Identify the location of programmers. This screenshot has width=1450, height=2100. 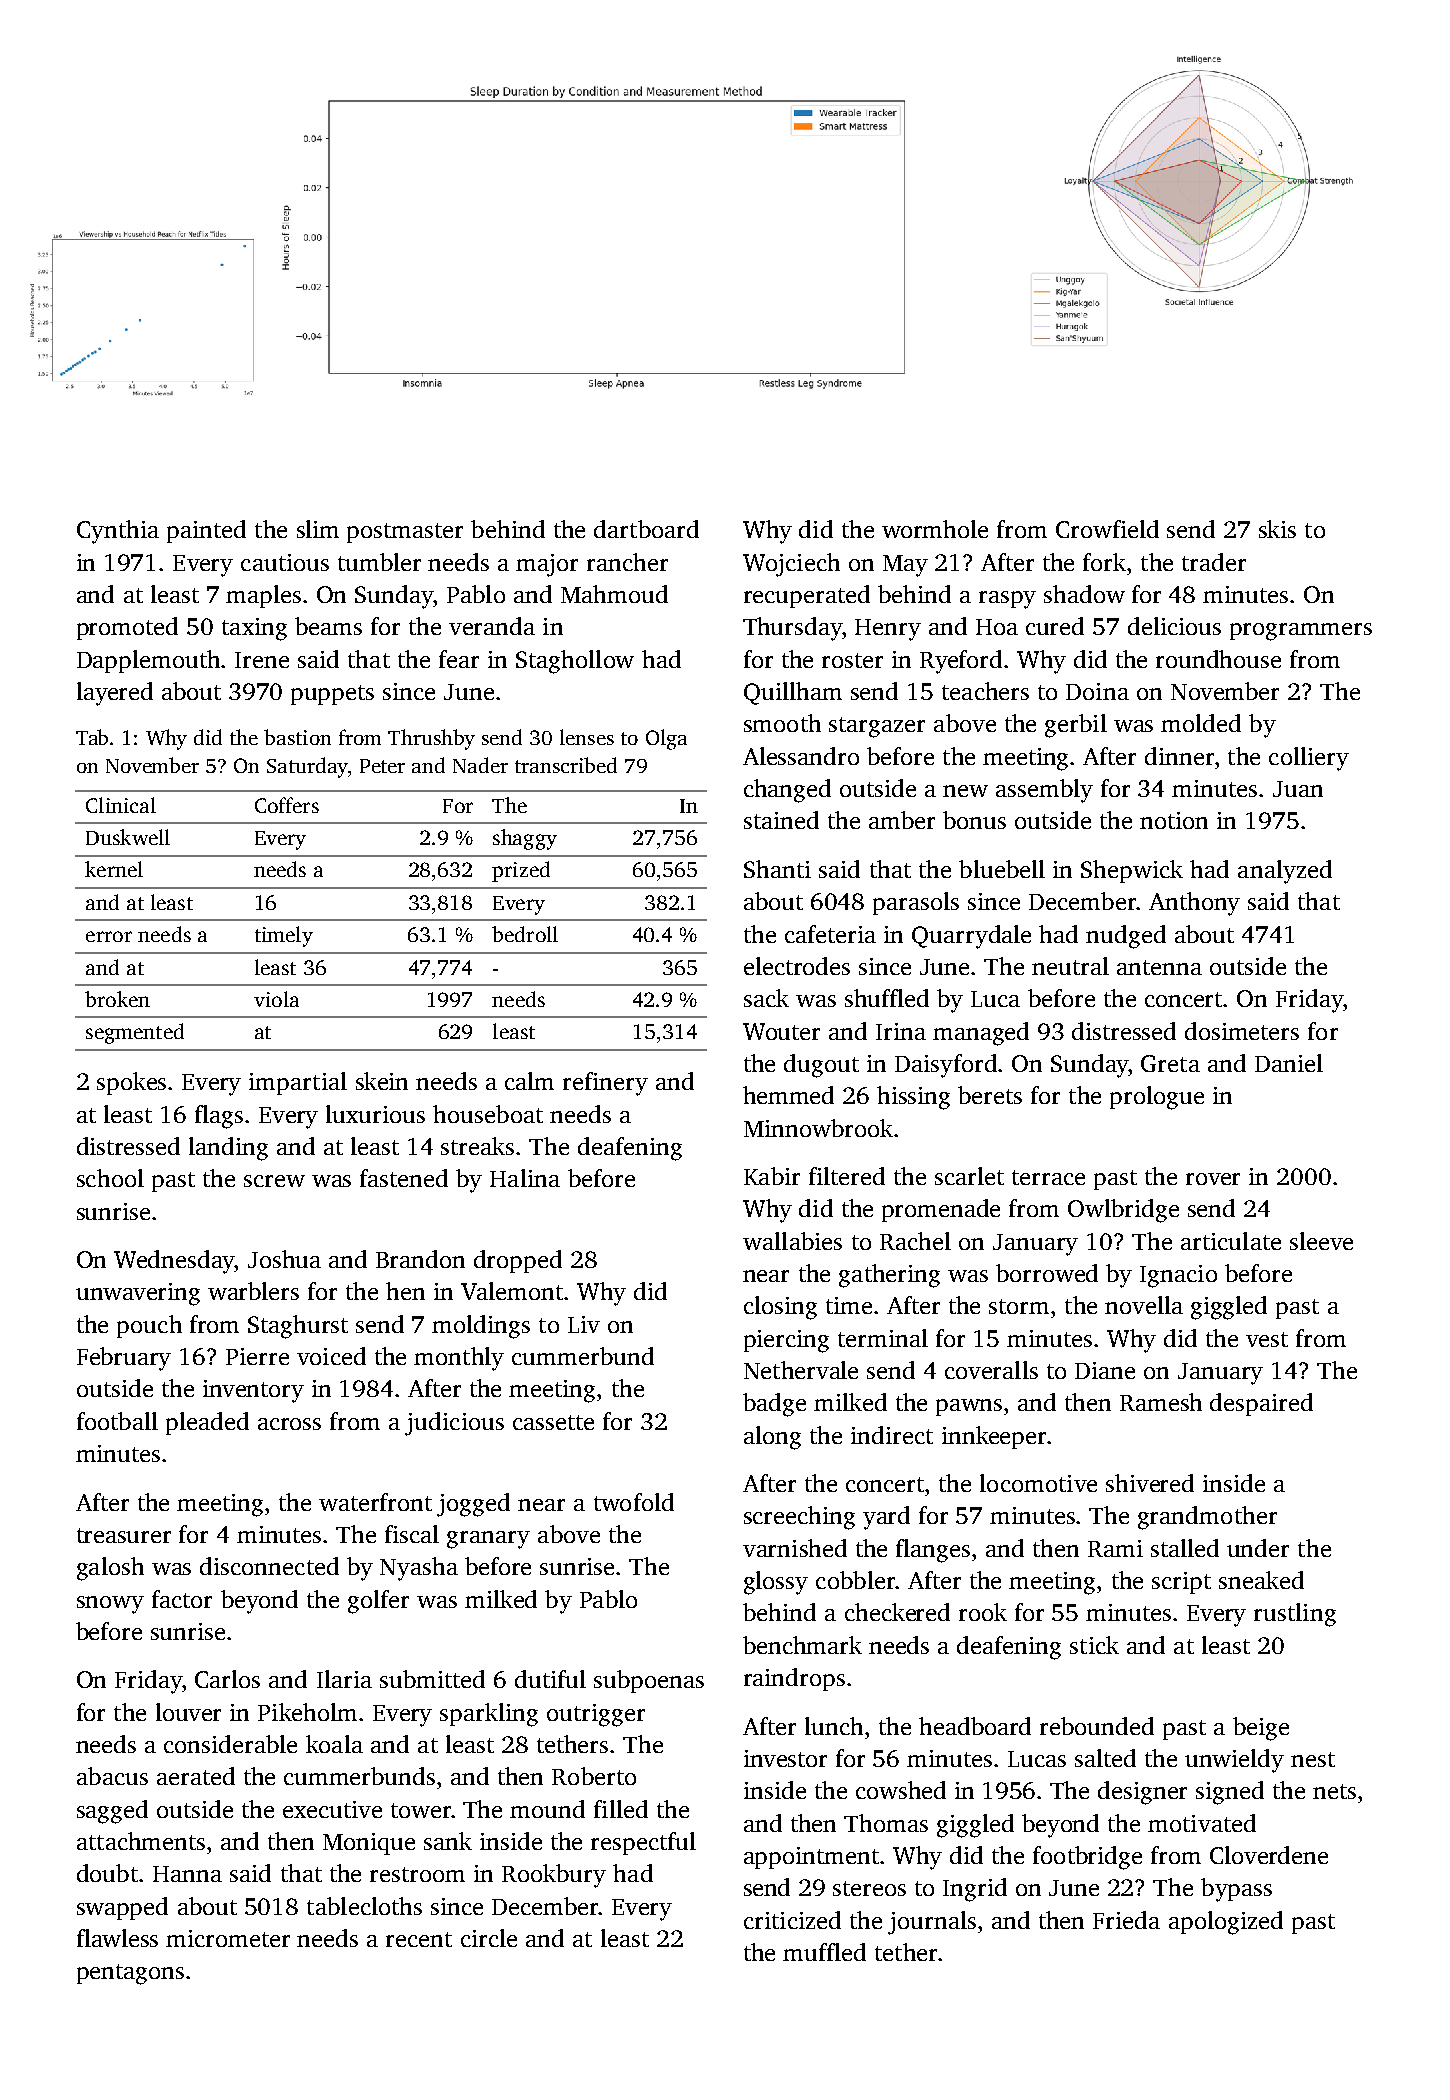
(1301, 632).
